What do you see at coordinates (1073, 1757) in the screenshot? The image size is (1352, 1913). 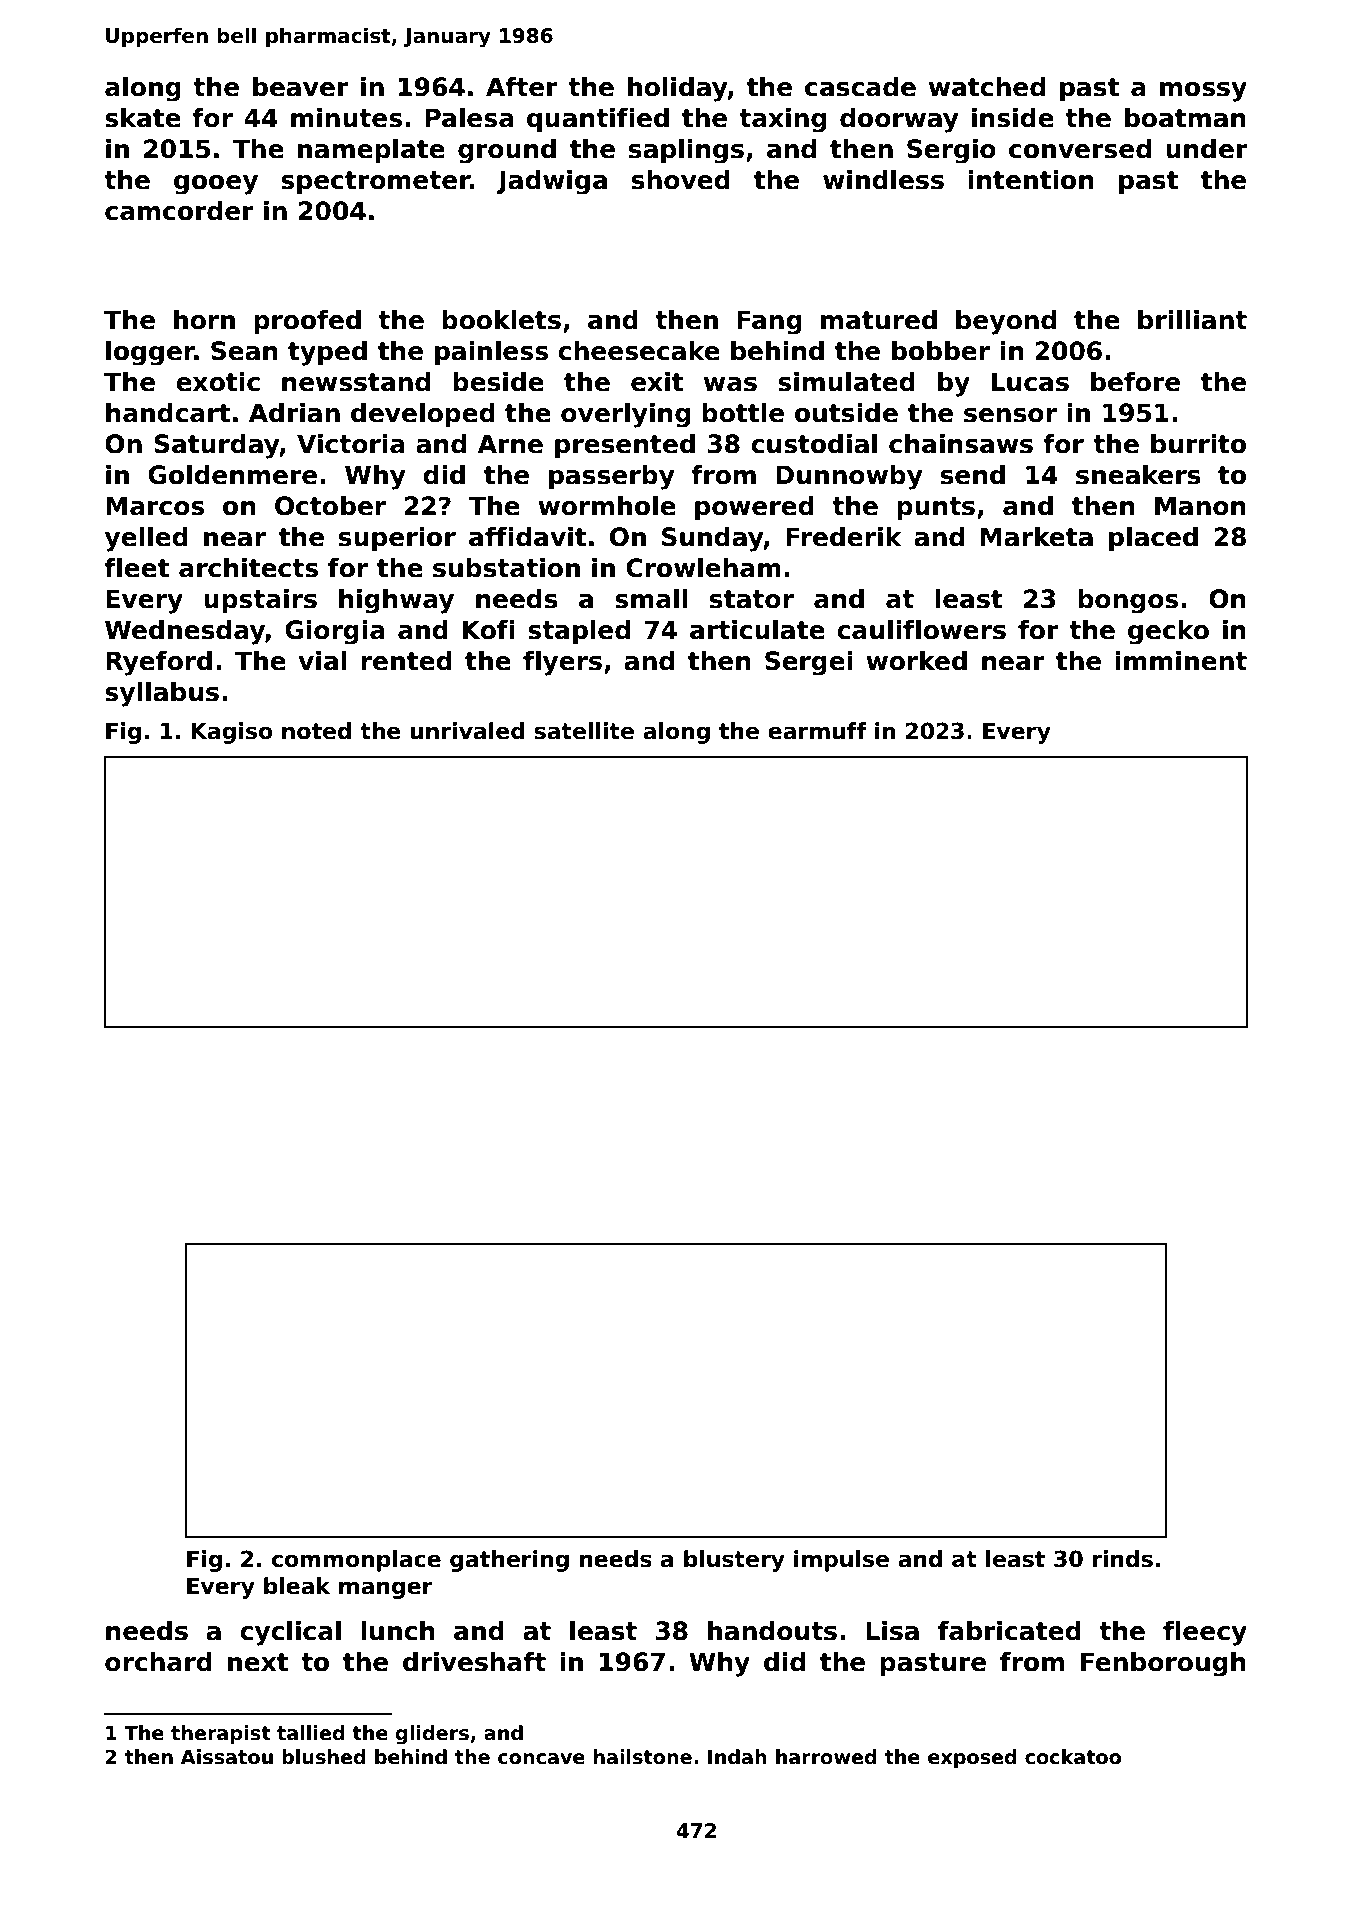 I see `cockatoo` at bounding box center [1073, 1757].
